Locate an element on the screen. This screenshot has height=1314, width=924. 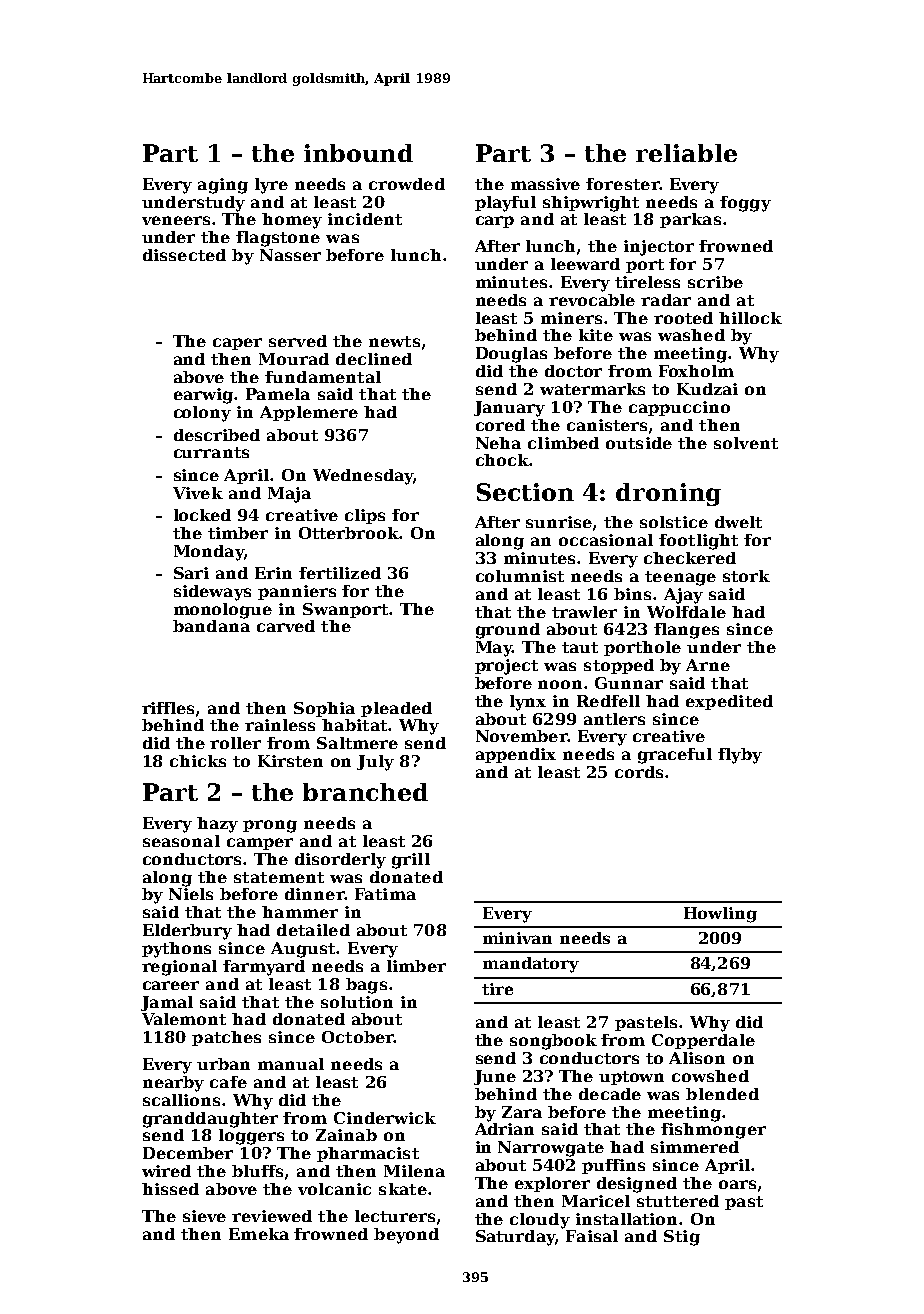
bandana is located at coordinates (211, 626).
